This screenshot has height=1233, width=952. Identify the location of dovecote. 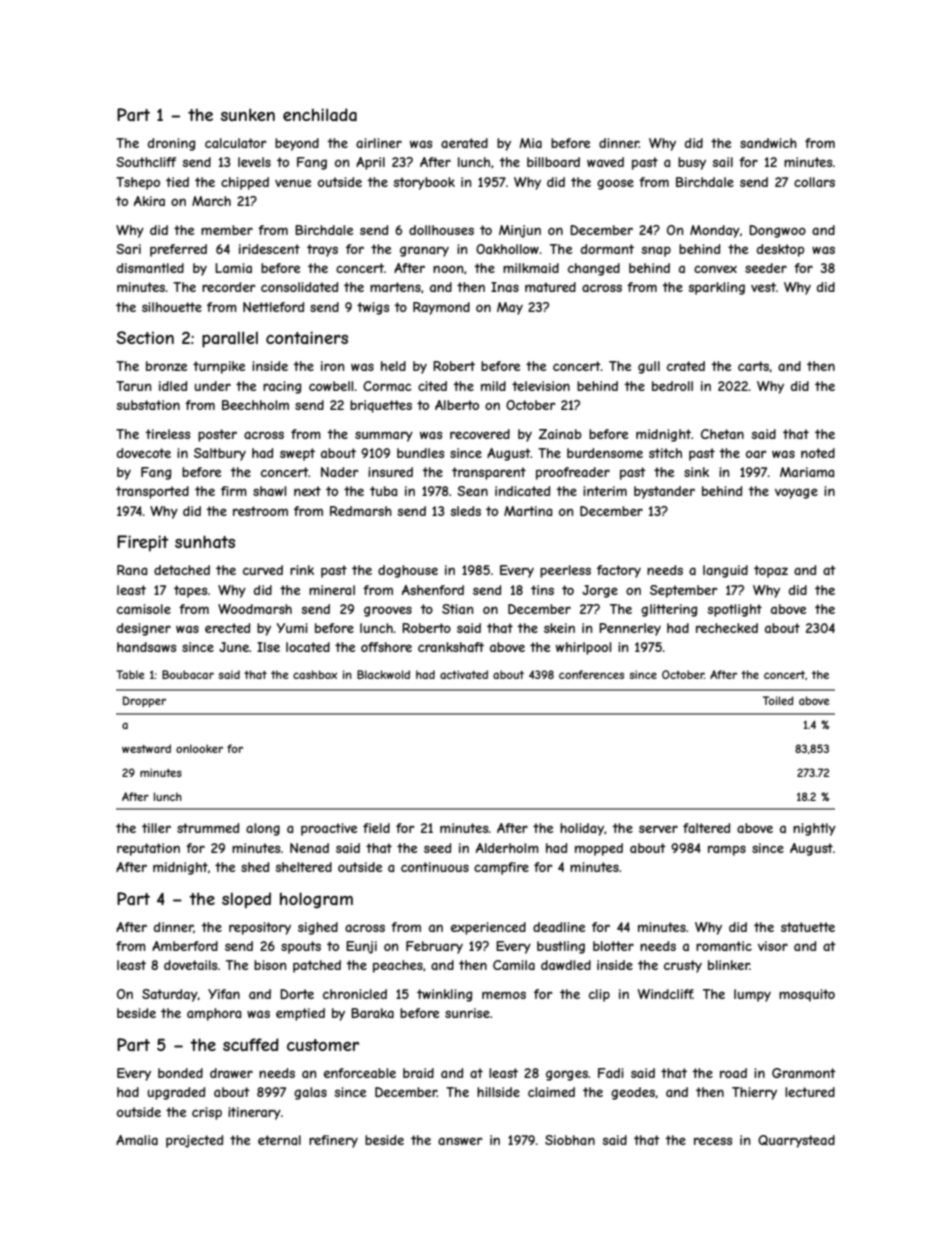
(144, 453).
